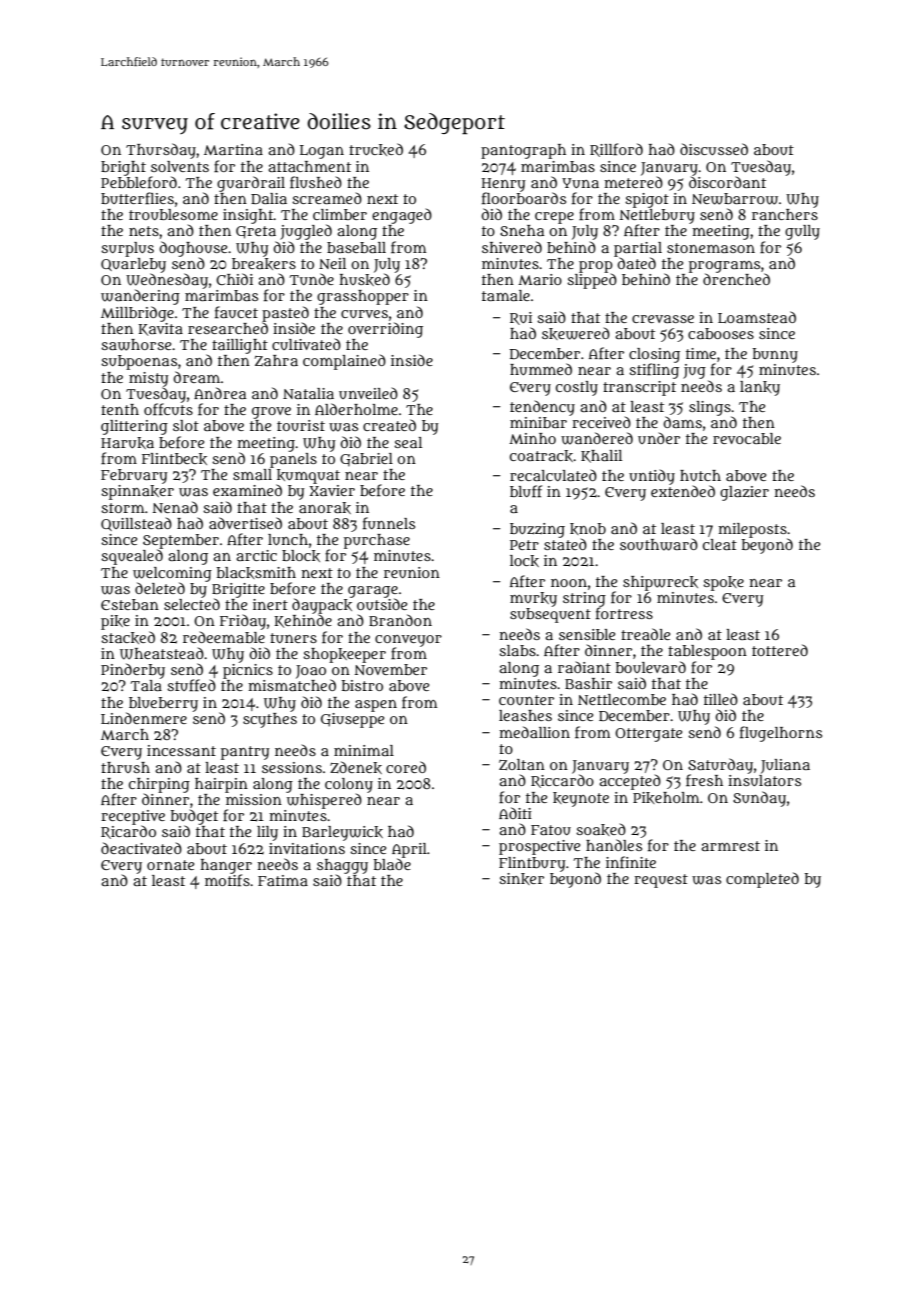 Image resolution: width=924 pixels, height=1308 pixels. I want to click on flugelhorns, so click(781, 734).
